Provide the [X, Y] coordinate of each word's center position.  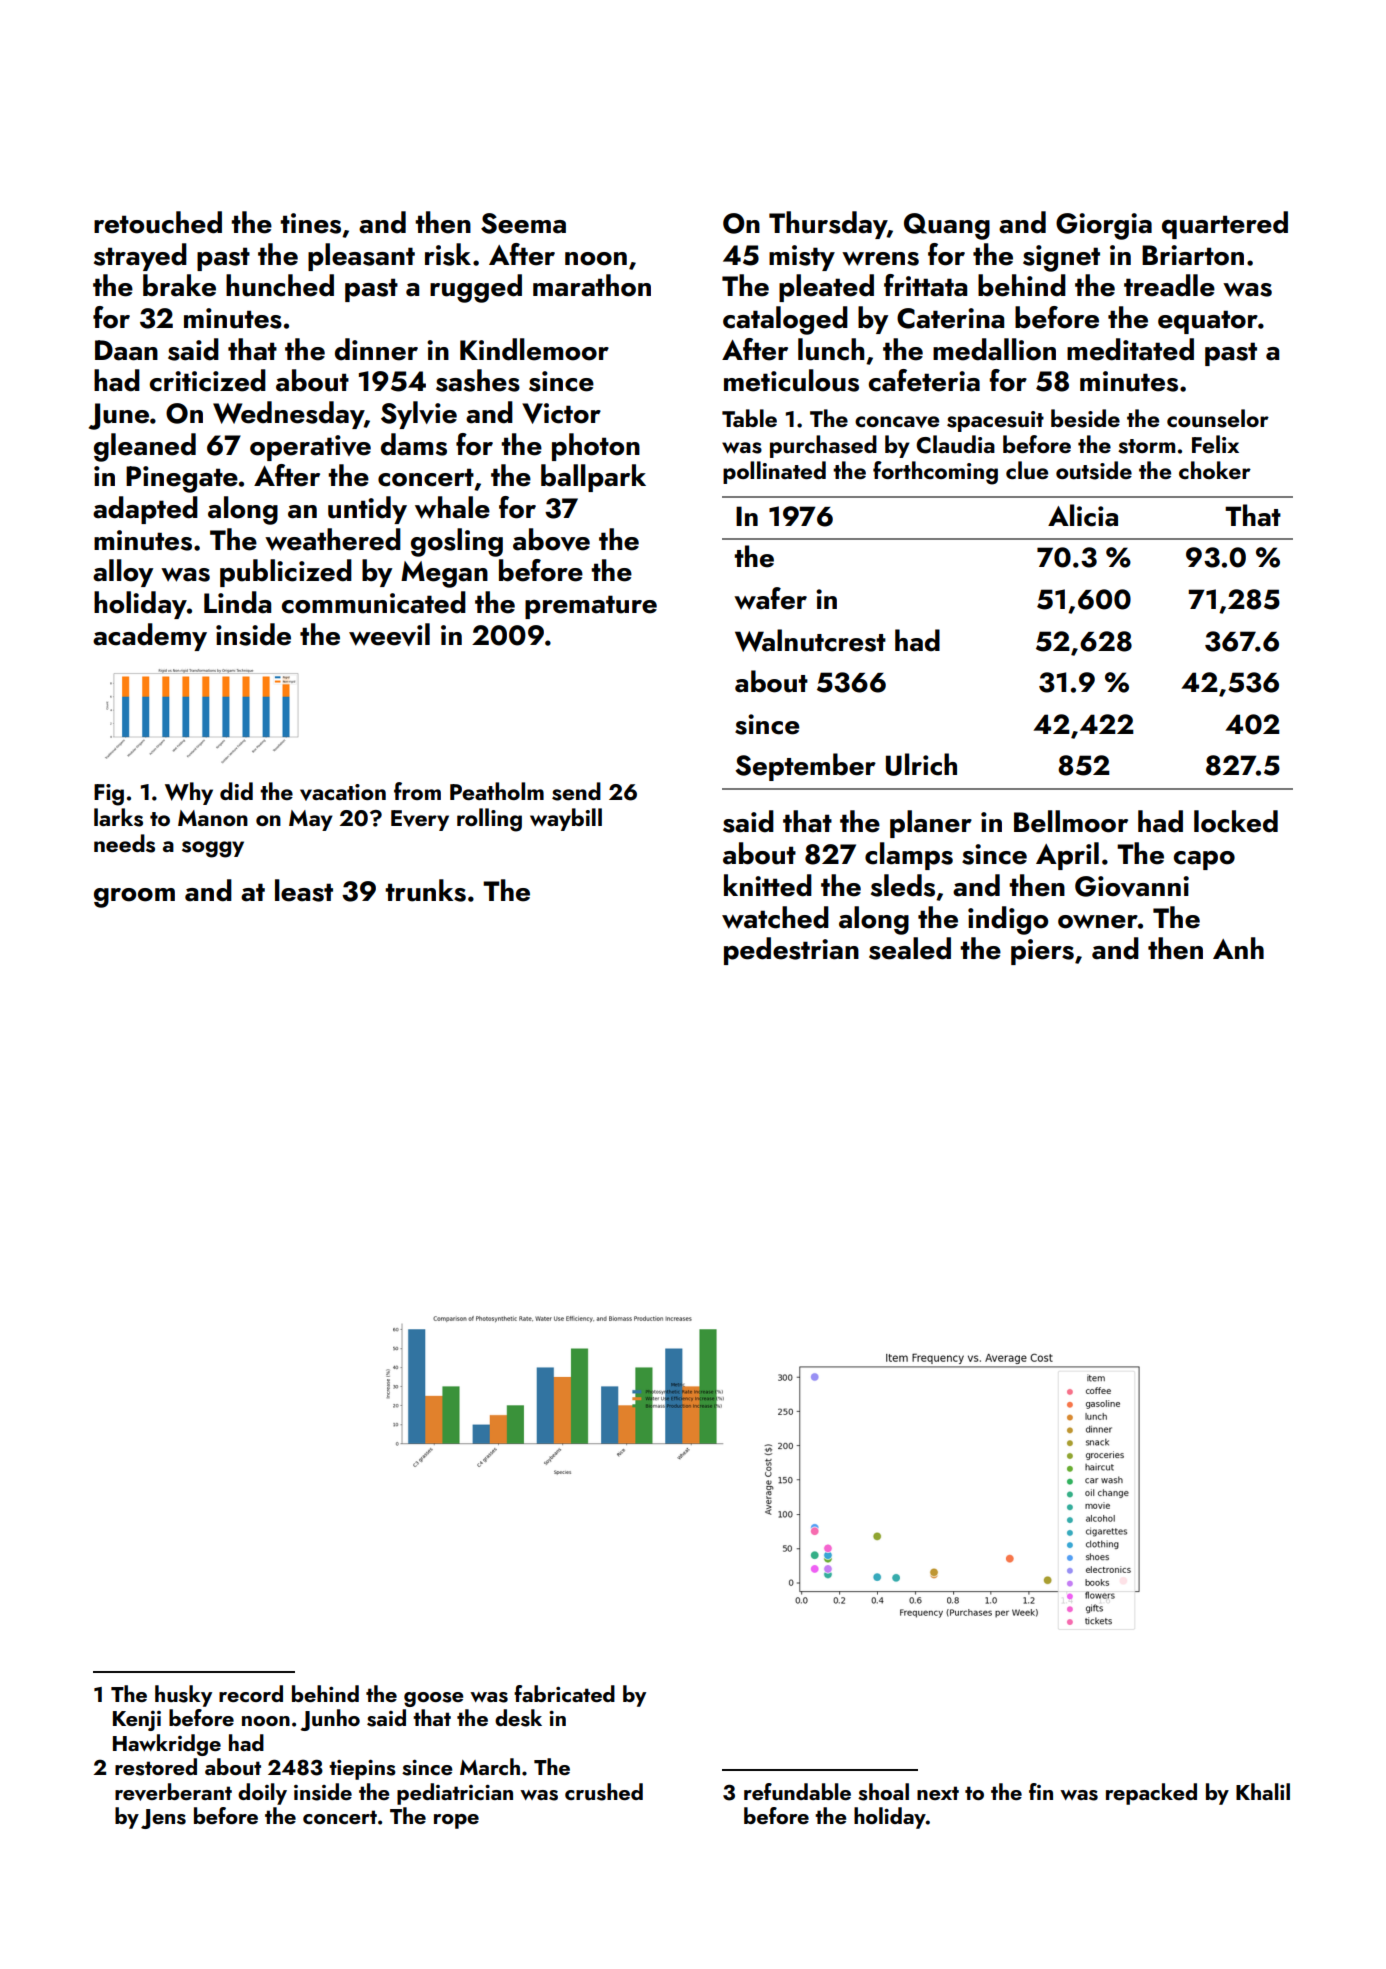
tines [310, 223]
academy [150, 637]
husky [183, 1696]
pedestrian [791, 951]
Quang [947, 226]
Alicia [1083, 515]
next [938, 1793]
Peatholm [497, 791]
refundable [797, 1791]
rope [456, 1821]
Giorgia [1104, 226]
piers [1042, 952]
